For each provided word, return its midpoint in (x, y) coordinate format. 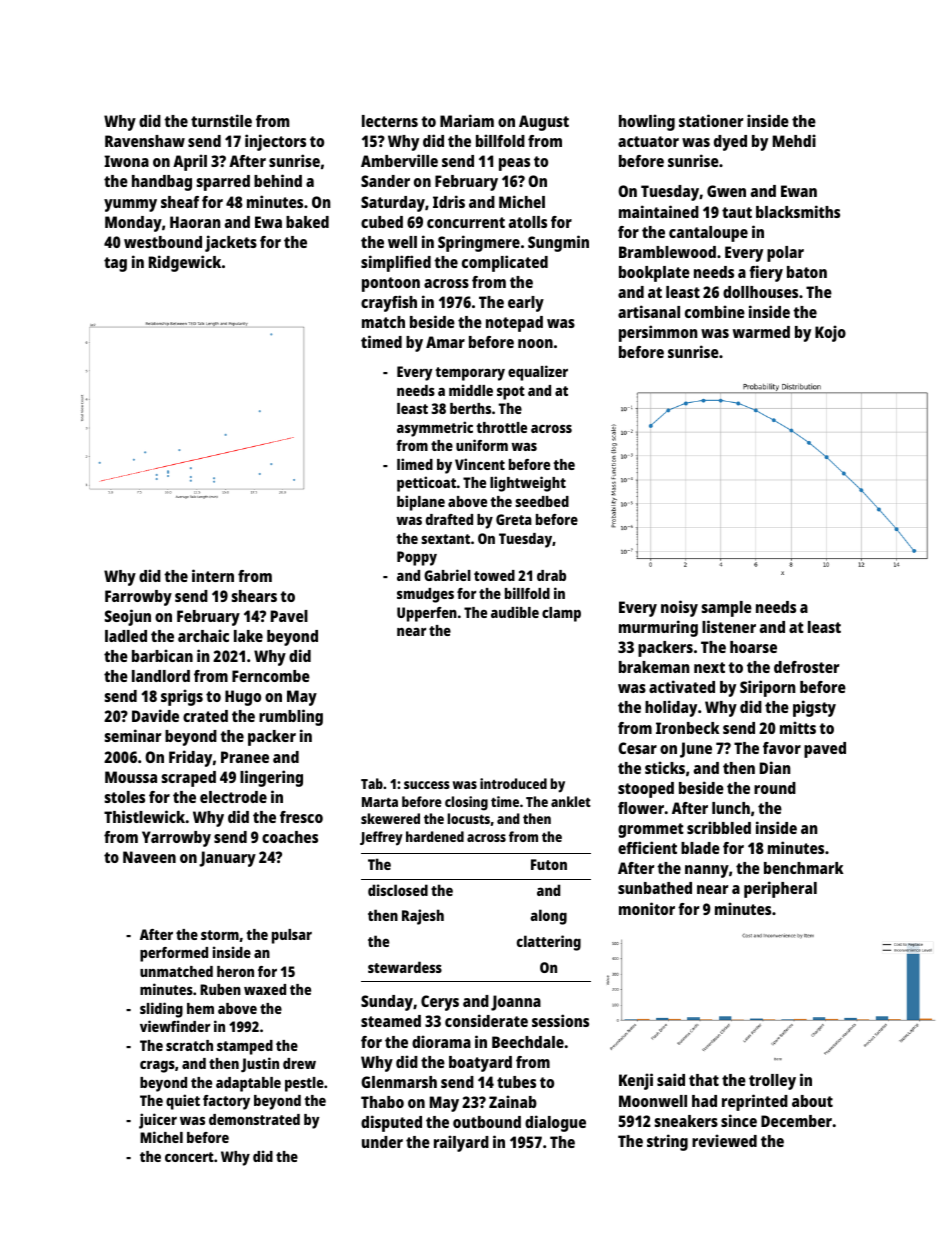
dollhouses (760, 292)
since (739, 1120)
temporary (470, 374)
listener (729, 626)
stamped (245, 1047)
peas (514, 164)
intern (213, 575)
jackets (231, 243)
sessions (560, 1020)
